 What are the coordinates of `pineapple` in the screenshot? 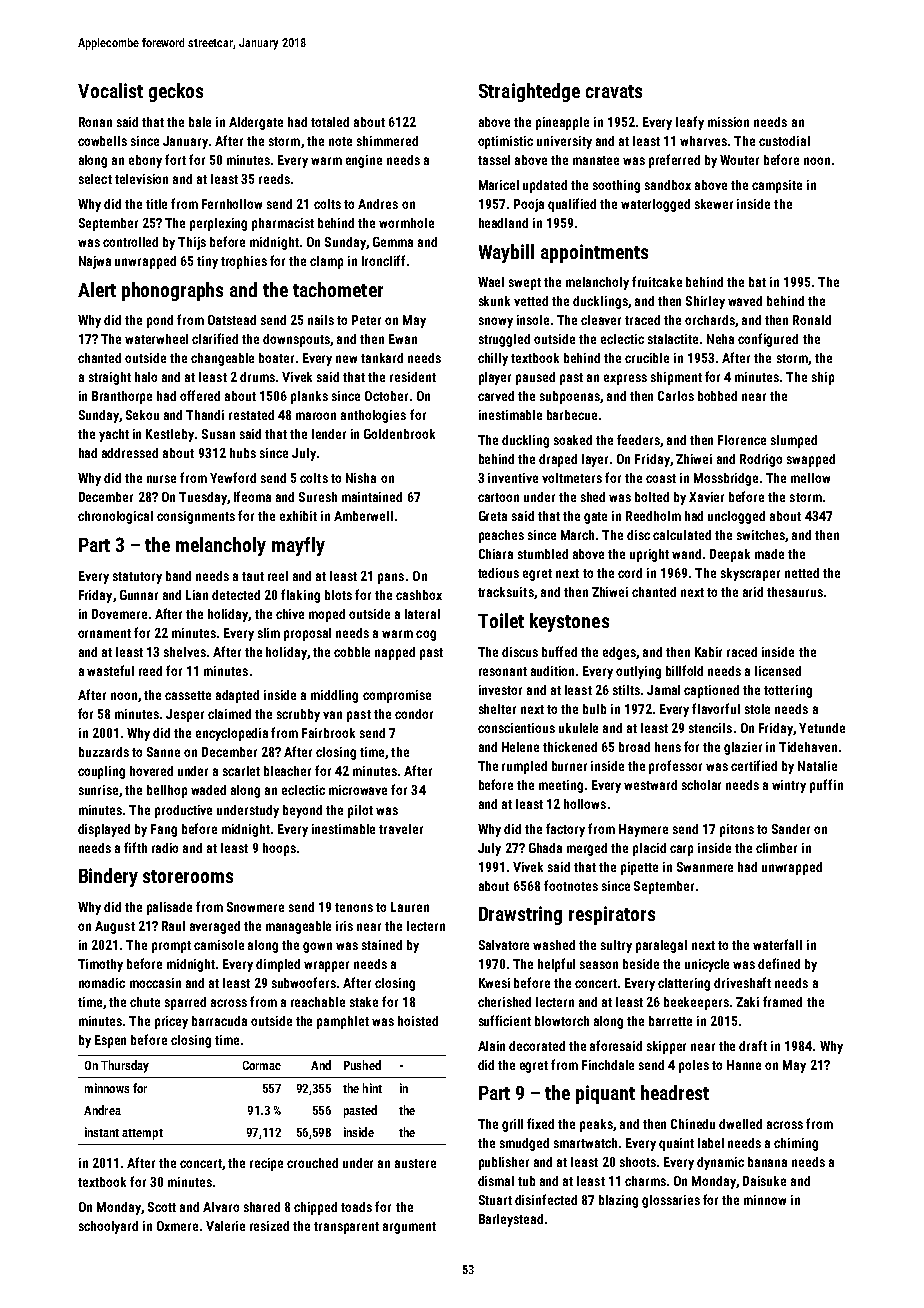 It's located at (562, 123).
